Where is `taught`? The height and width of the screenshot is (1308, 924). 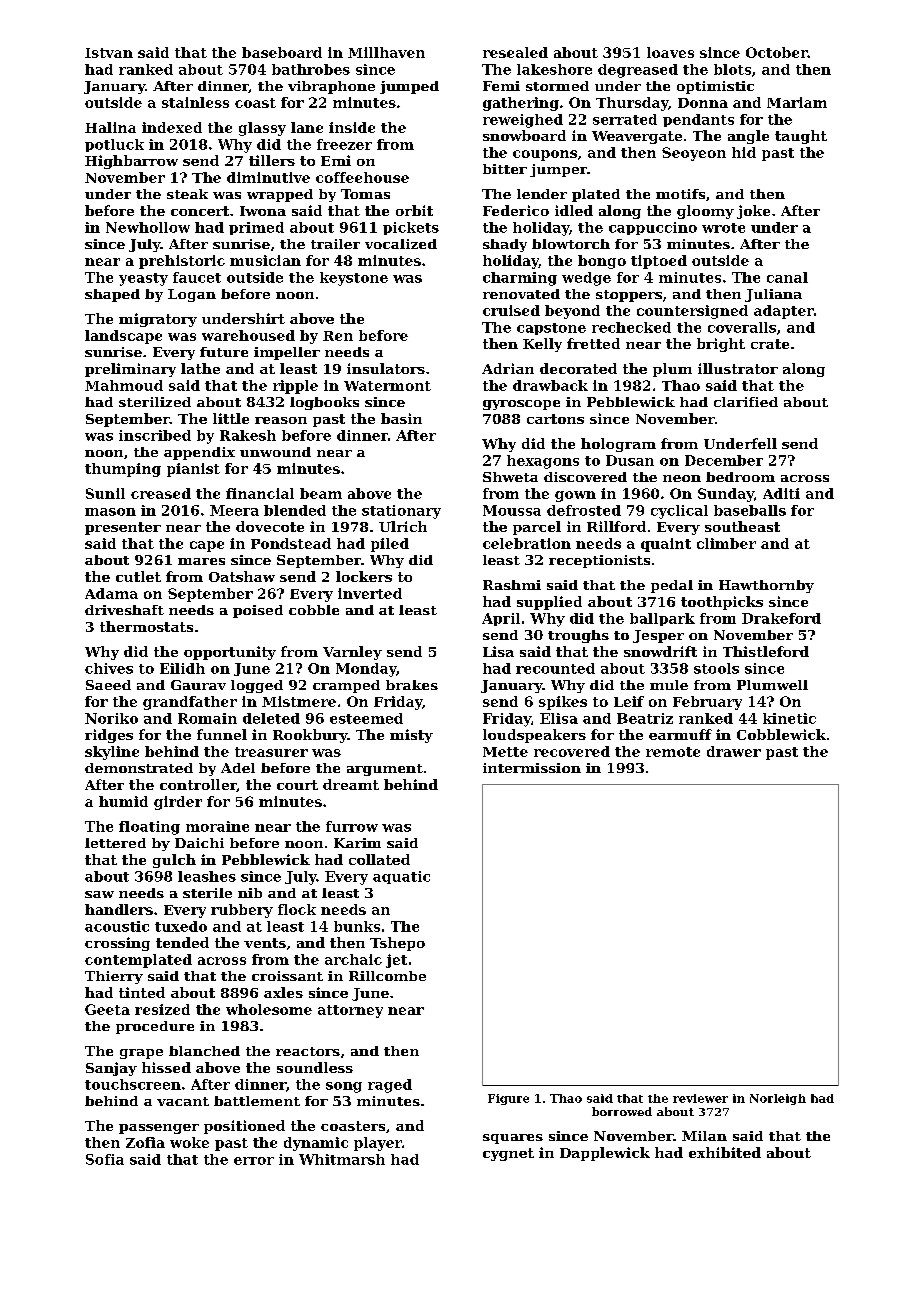
taught is located at coordinates (801, 137).
